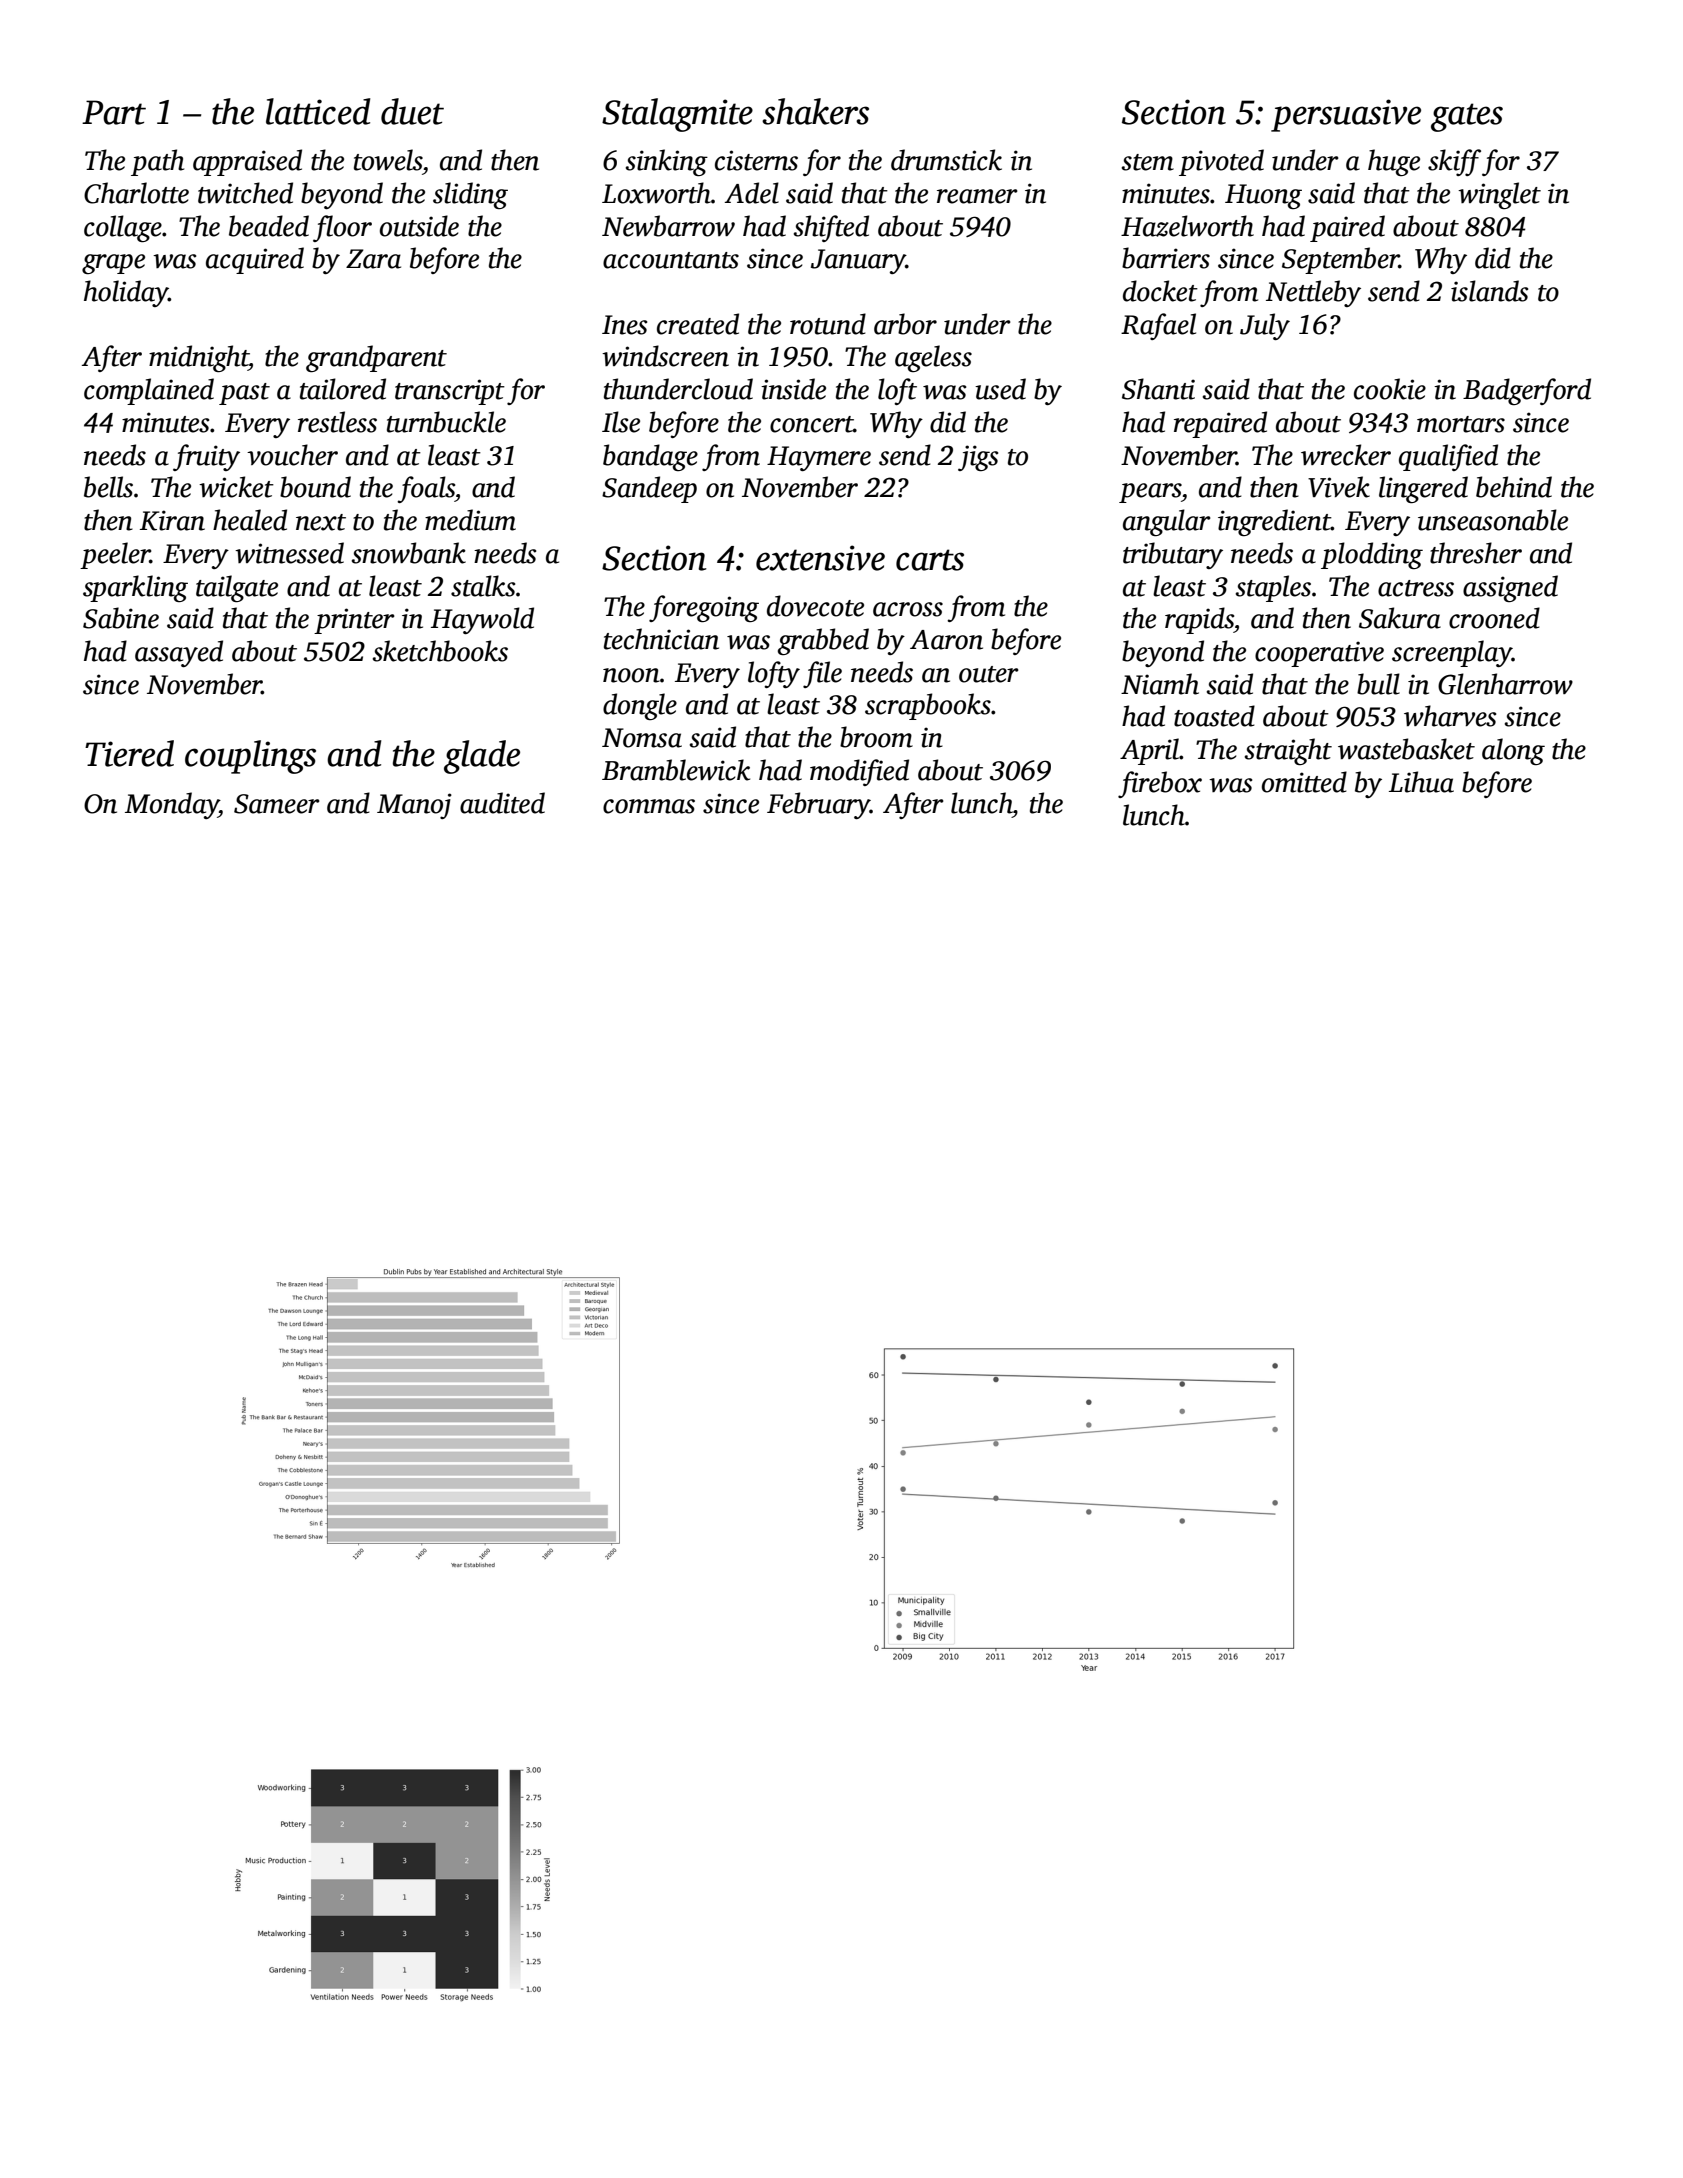  What do you see at coordinates (1346, 115) in the screenshot?
I see `persuasive` at bounding box center [1346, 115].
